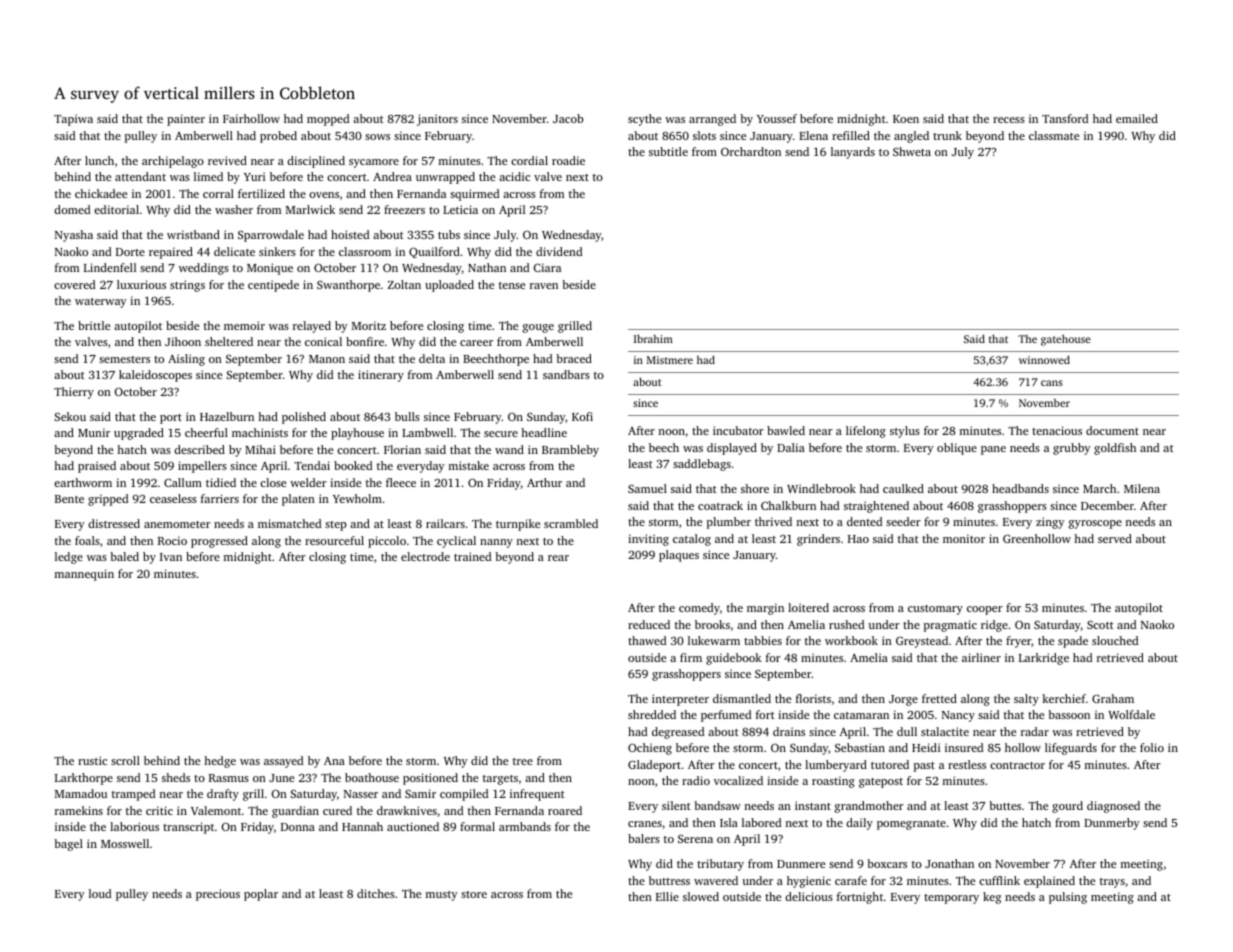 Image resolution: width=1233 pixels, height=952 pixels. What do you see at coordinates (558, 558) in the screenshot?
I see `rear` at bounding box center [558, 558].
